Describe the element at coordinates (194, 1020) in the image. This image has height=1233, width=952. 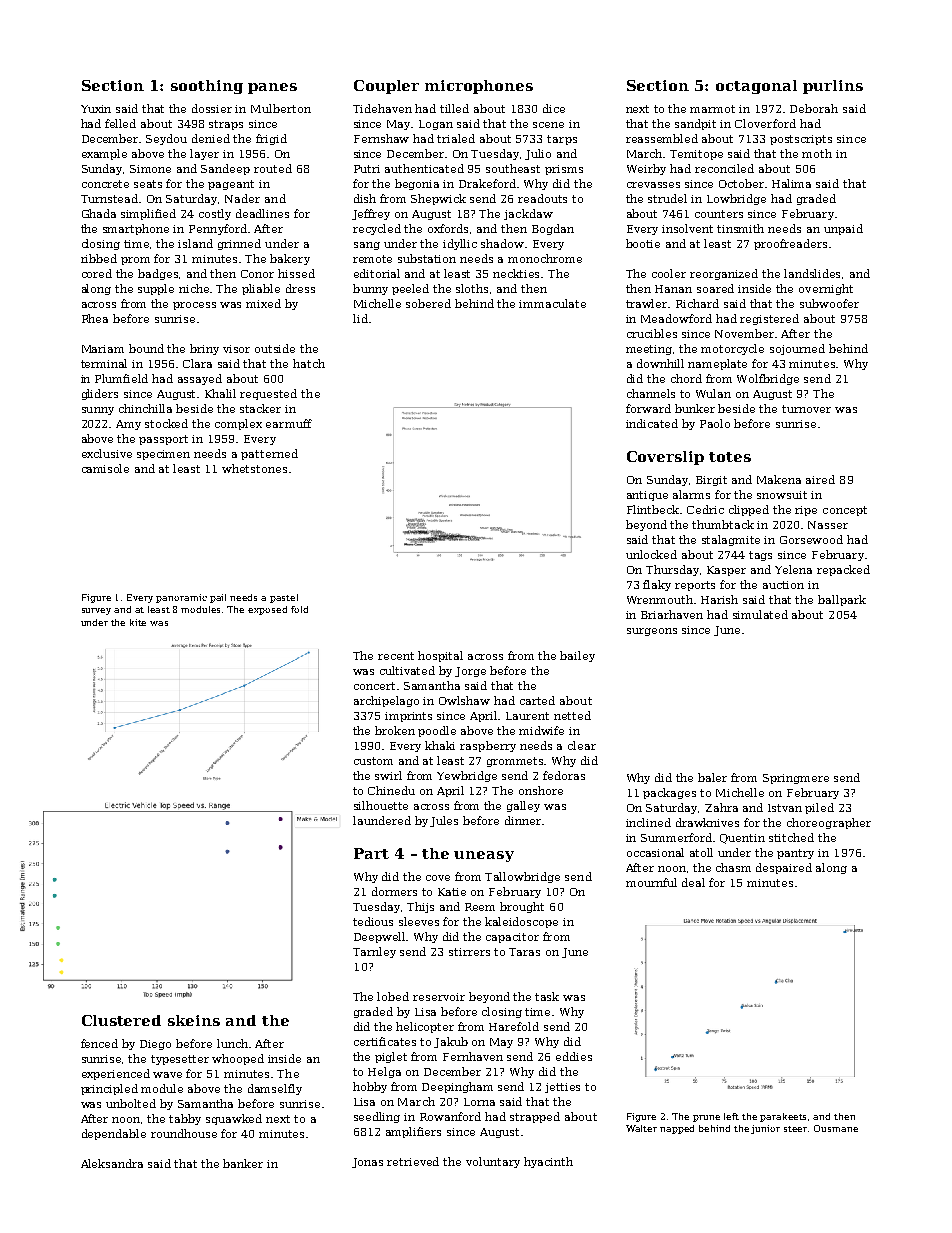
I see `skeins` at that location.
